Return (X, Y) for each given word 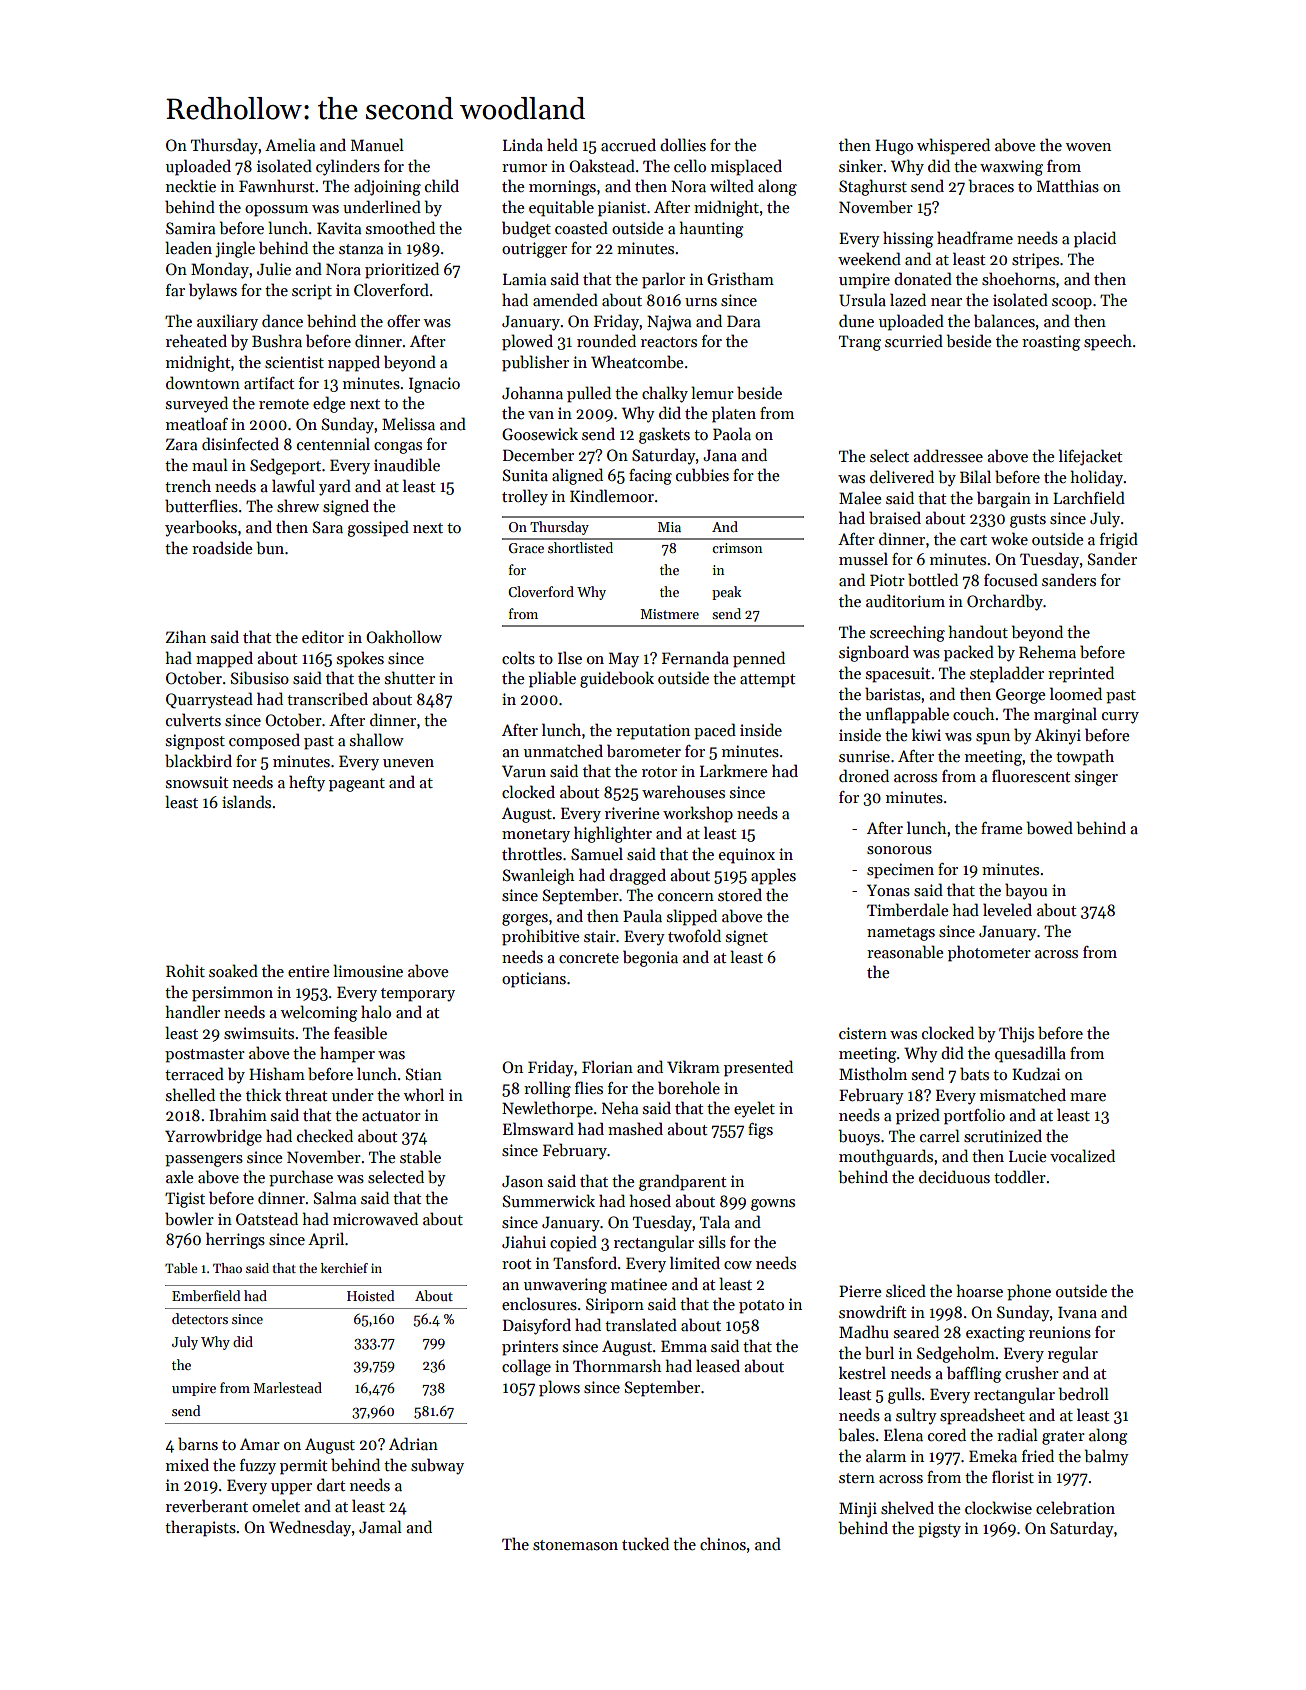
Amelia (290, 144)
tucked (645, 1543)
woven (1088, 147)
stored (740, 894)
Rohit (185, 970)
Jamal (380, 1526)
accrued (628, 144)
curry (1120, 718)
